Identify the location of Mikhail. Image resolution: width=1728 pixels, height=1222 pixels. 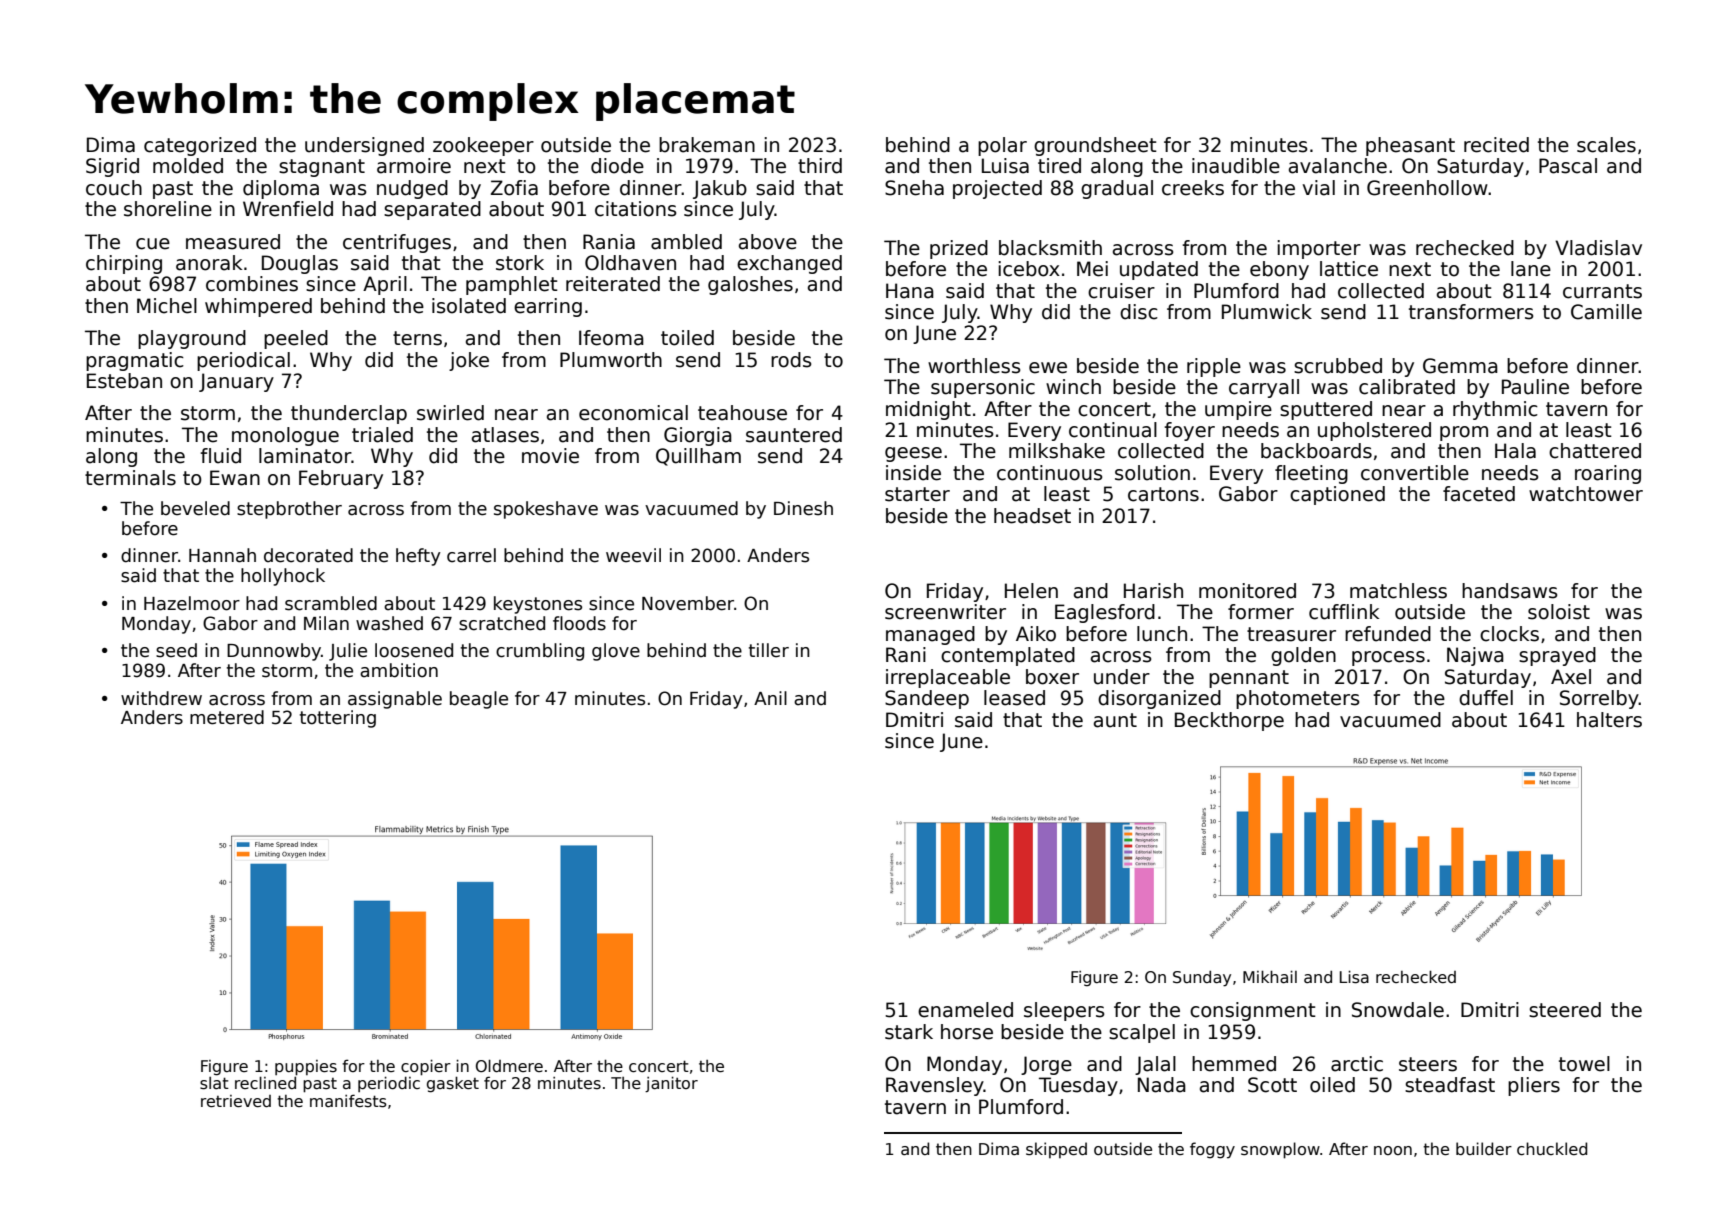
(1270, 977).
